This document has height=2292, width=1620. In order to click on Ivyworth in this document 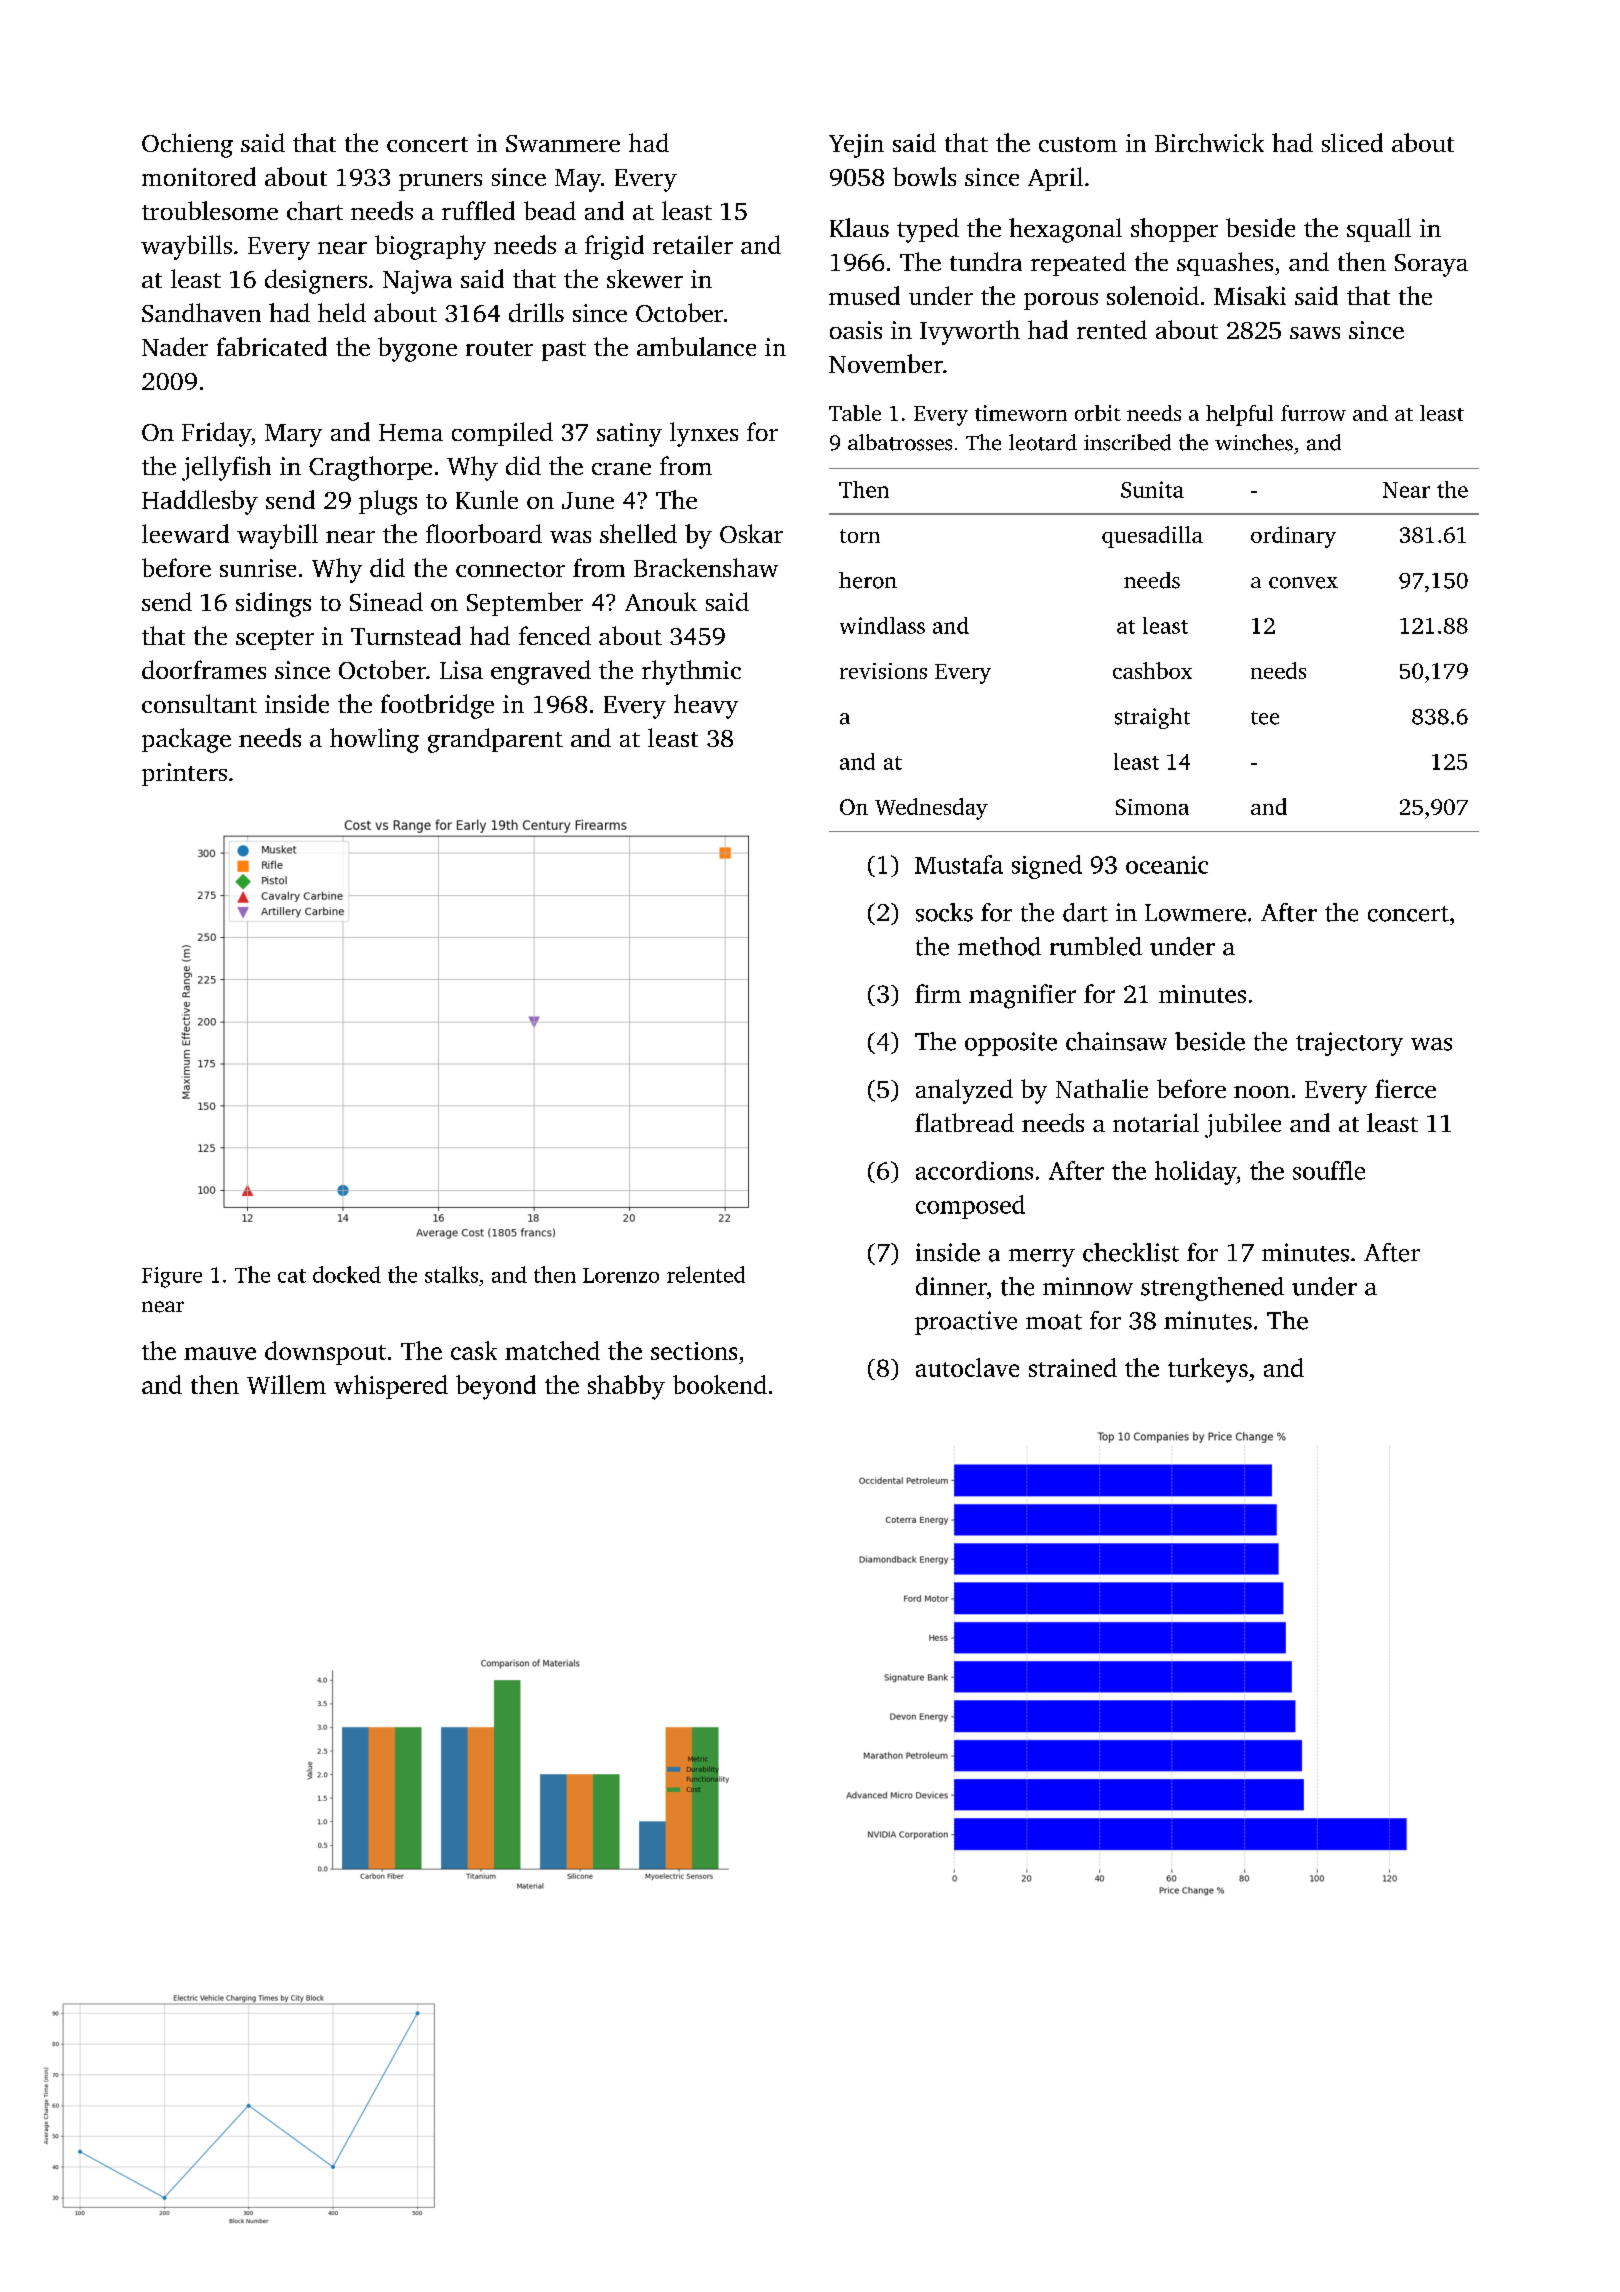, I will do `click(970, 332)`.
